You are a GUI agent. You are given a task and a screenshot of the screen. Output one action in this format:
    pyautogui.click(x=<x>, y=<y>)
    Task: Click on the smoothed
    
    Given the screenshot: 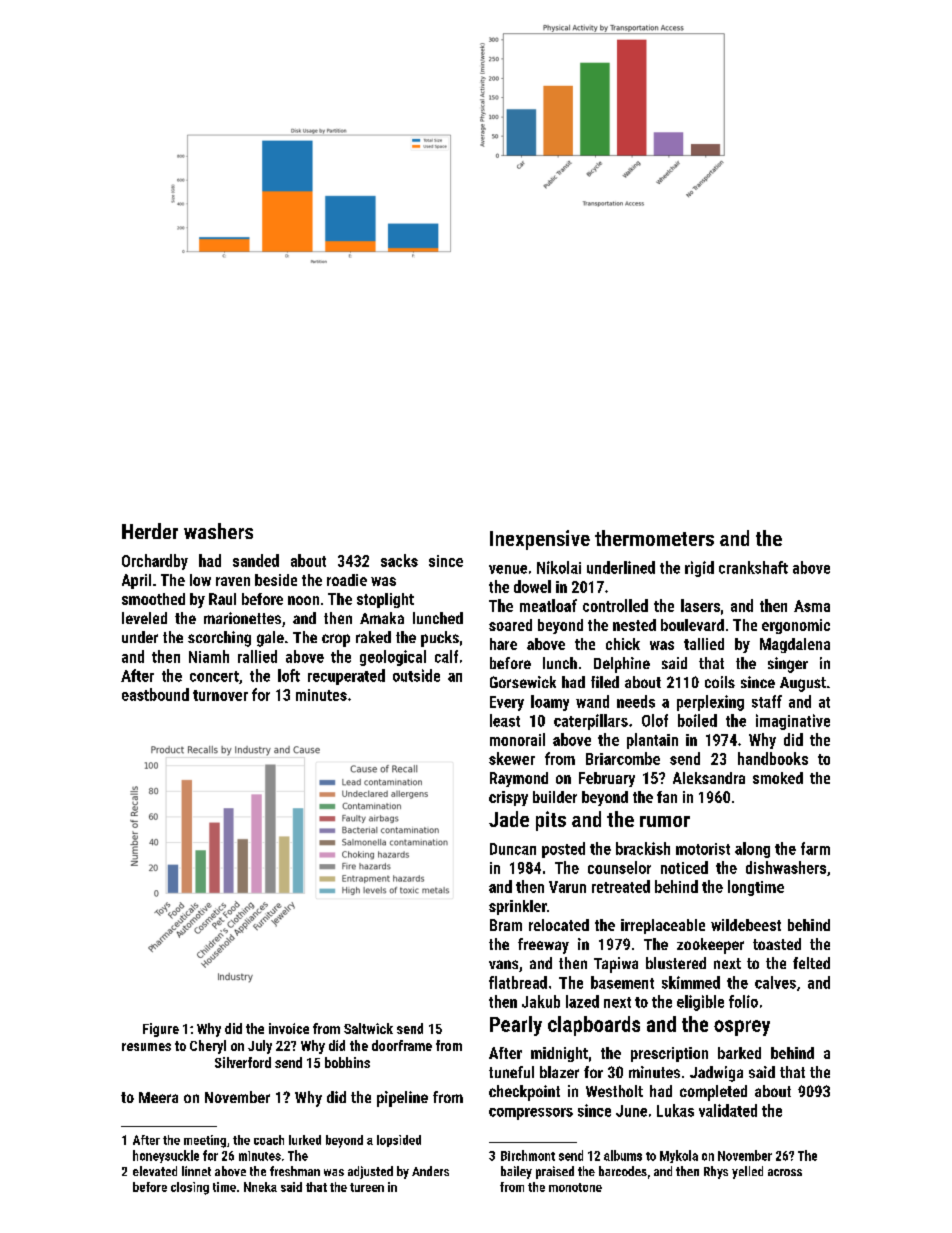 What is the action you would take?
    pyautogui.click(x=153, y=599)
